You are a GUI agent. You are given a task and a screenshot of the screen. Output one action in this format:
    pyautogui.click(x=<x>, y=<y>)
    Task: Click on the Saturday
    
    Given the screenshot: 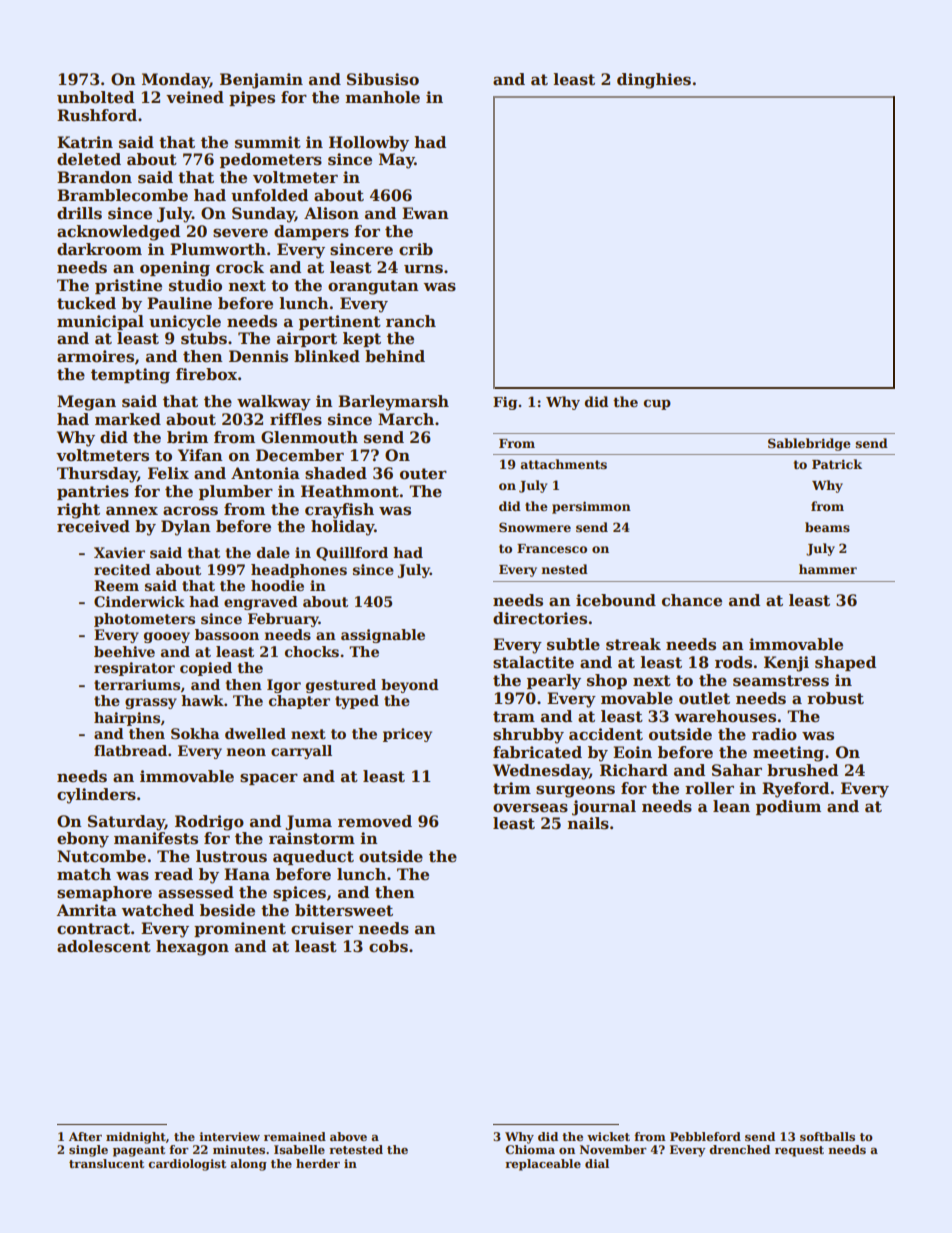 What is the action you would take?
    pyautogui.click(x=126, y=823)
